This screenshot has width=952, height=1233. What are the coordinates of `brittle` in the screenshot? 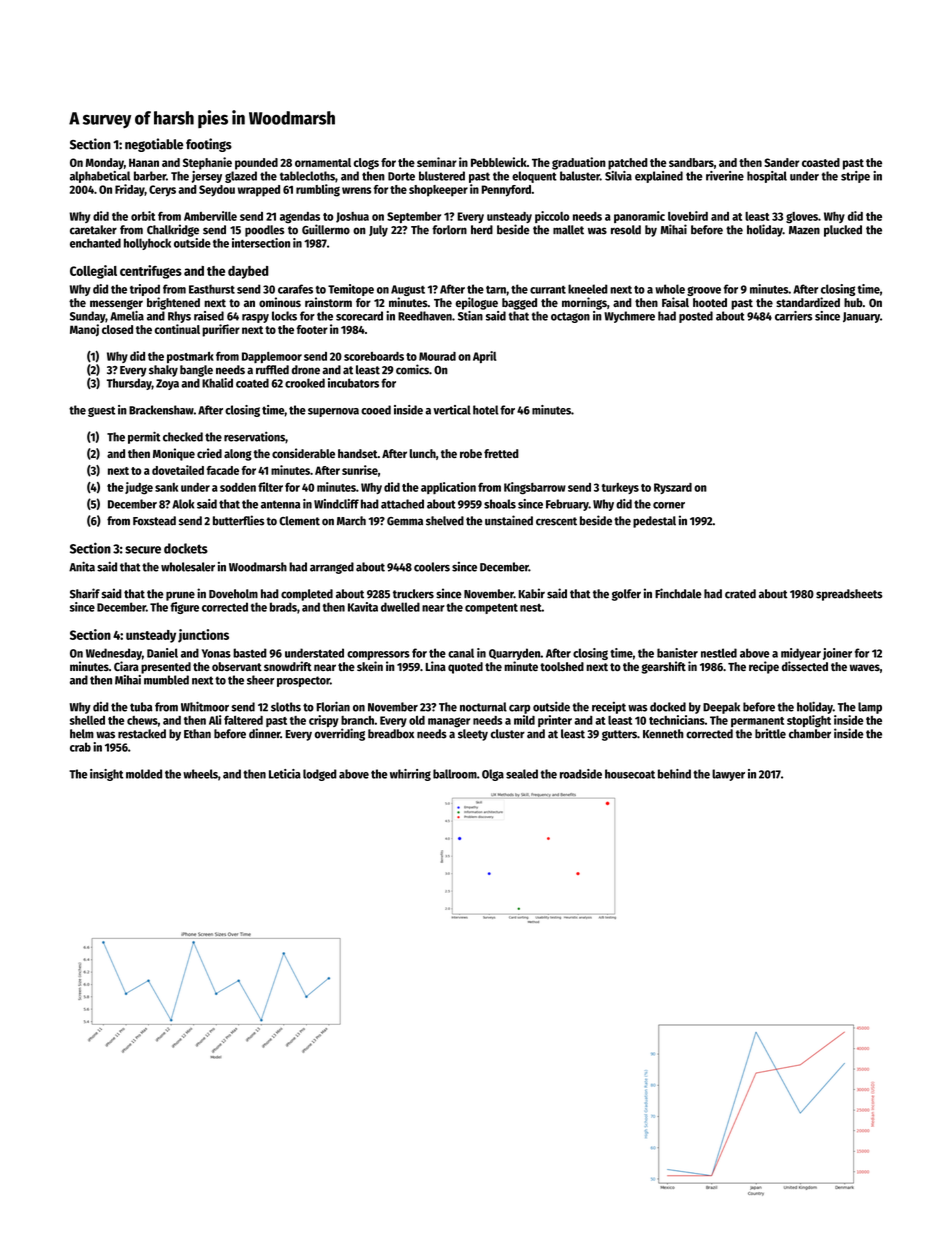 It's located at (770, 733).
